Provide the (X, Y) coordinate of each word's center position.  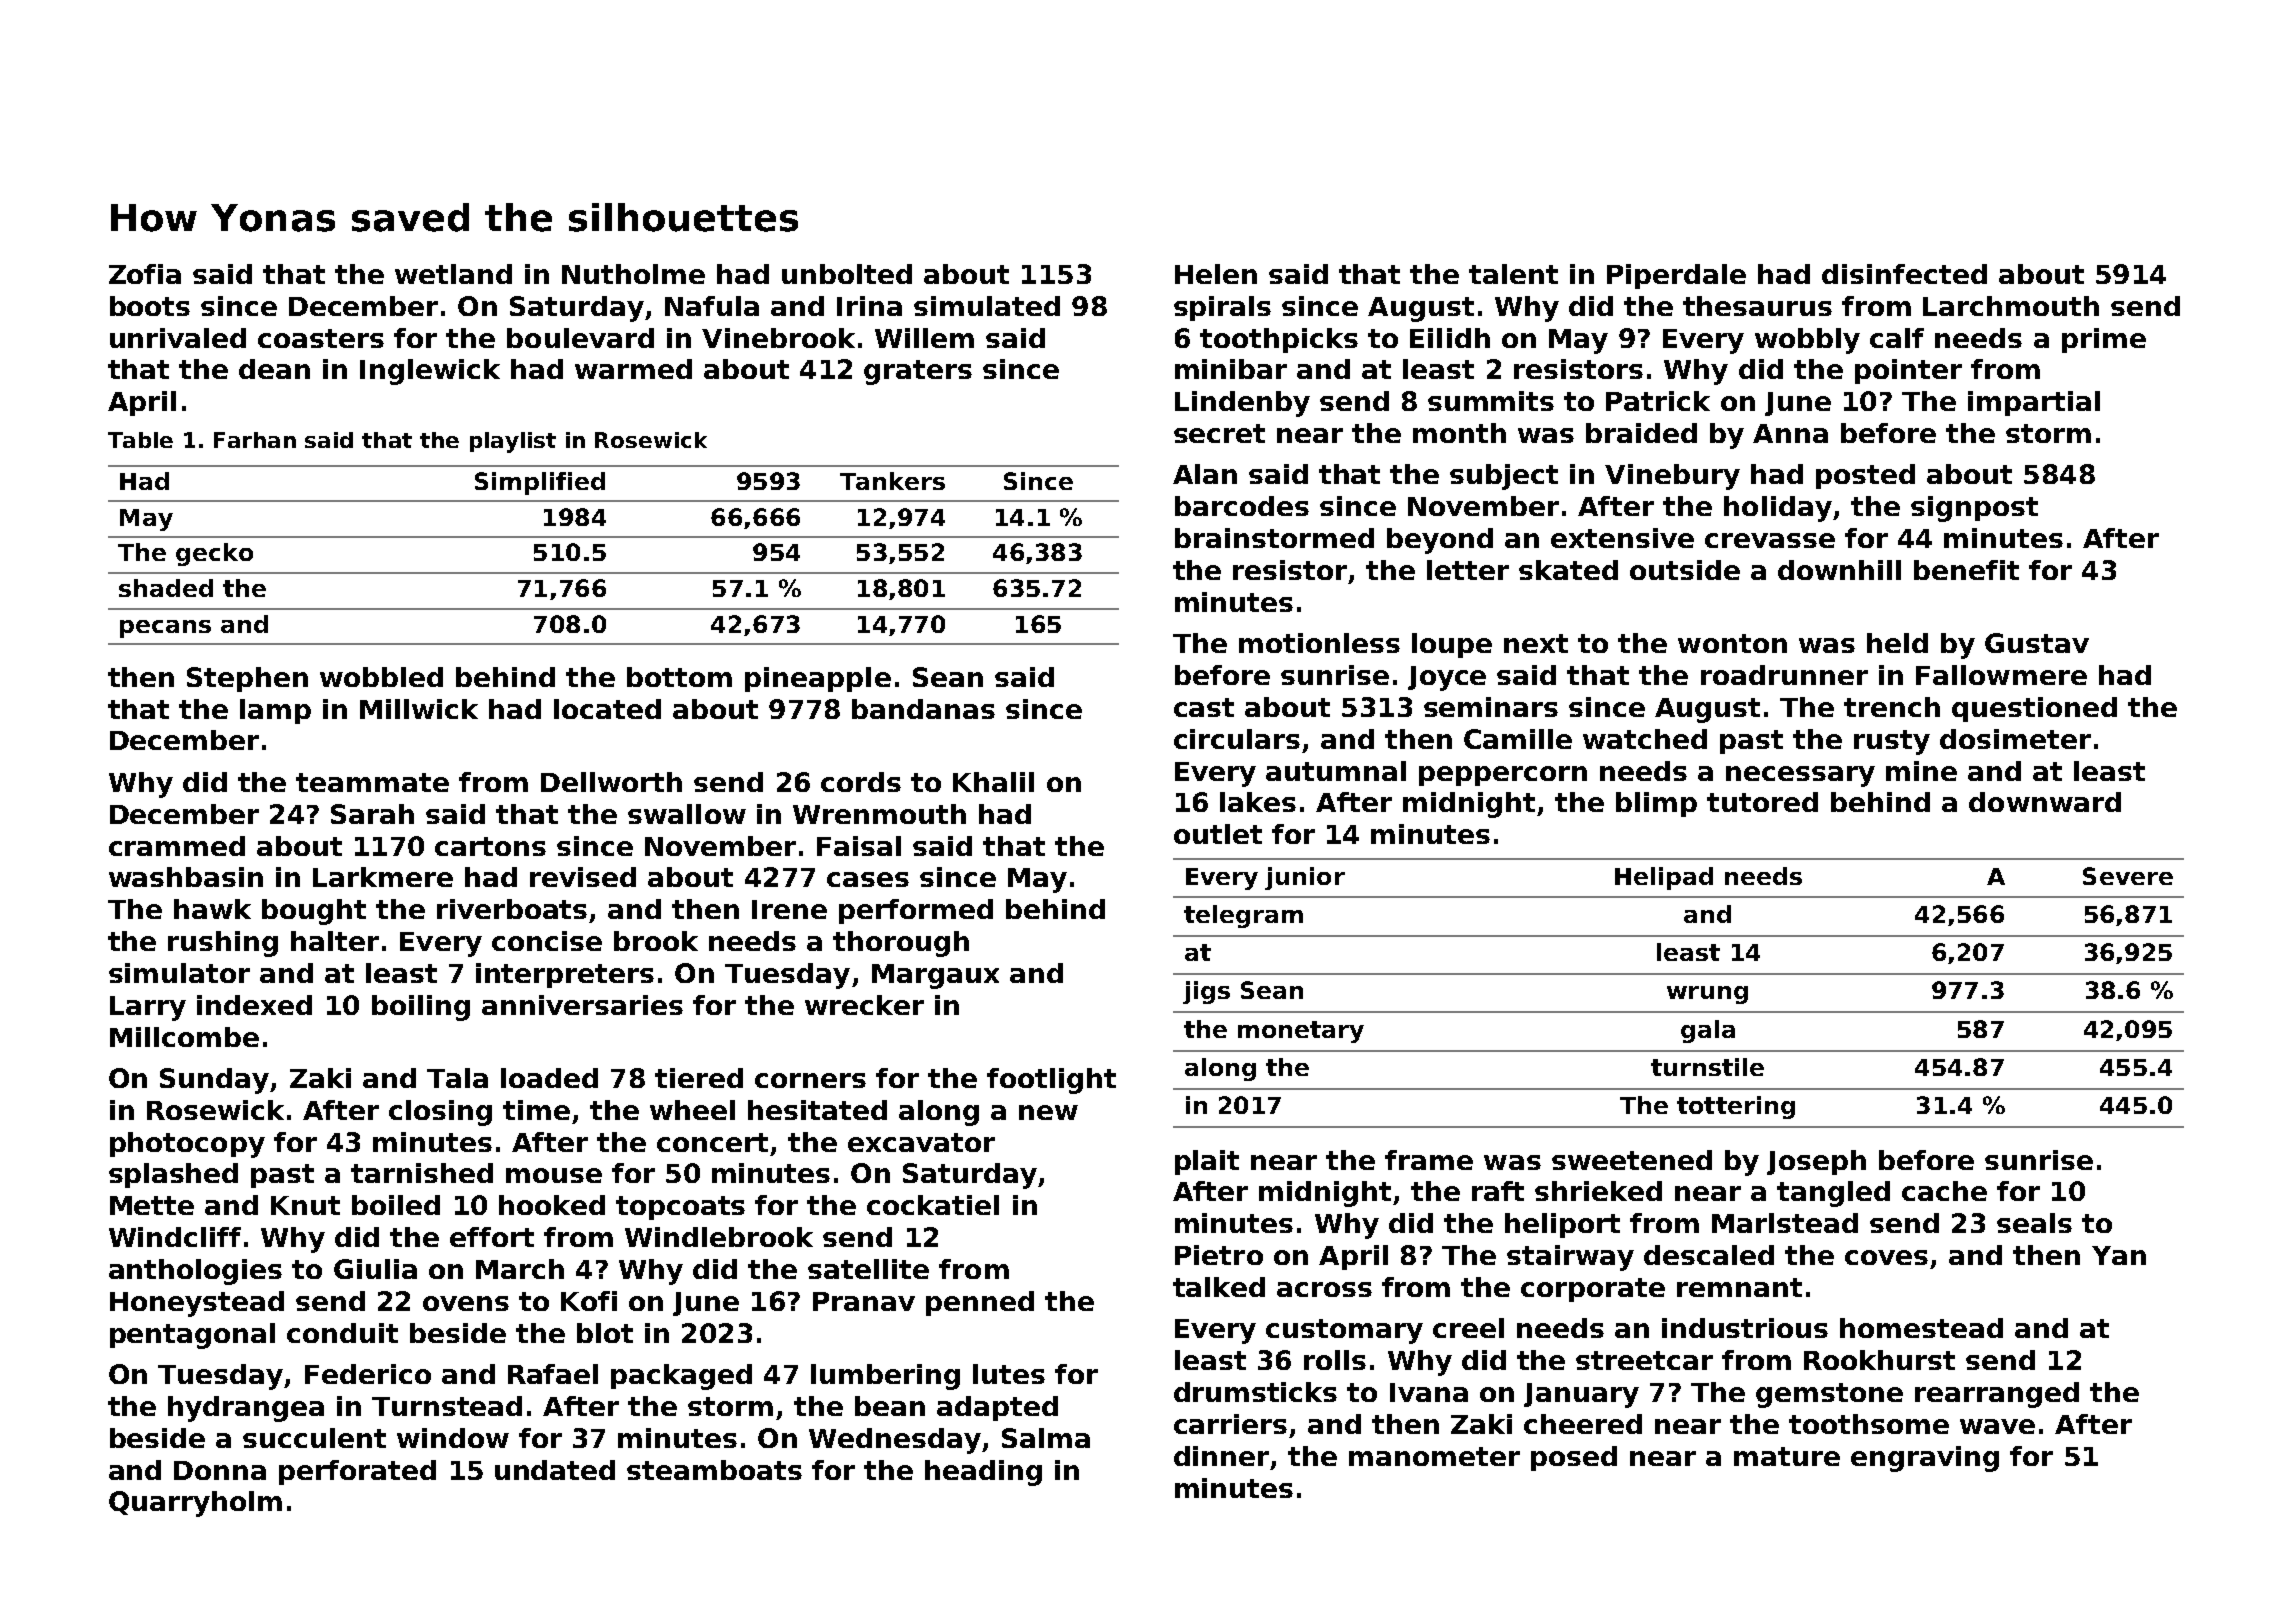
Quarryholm (195, 1504)
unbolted (847, 274)
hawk (212, 909)
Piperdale (1676, 276)
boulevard (580, 338)
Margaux (935, 976)
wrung (1707, 995)
